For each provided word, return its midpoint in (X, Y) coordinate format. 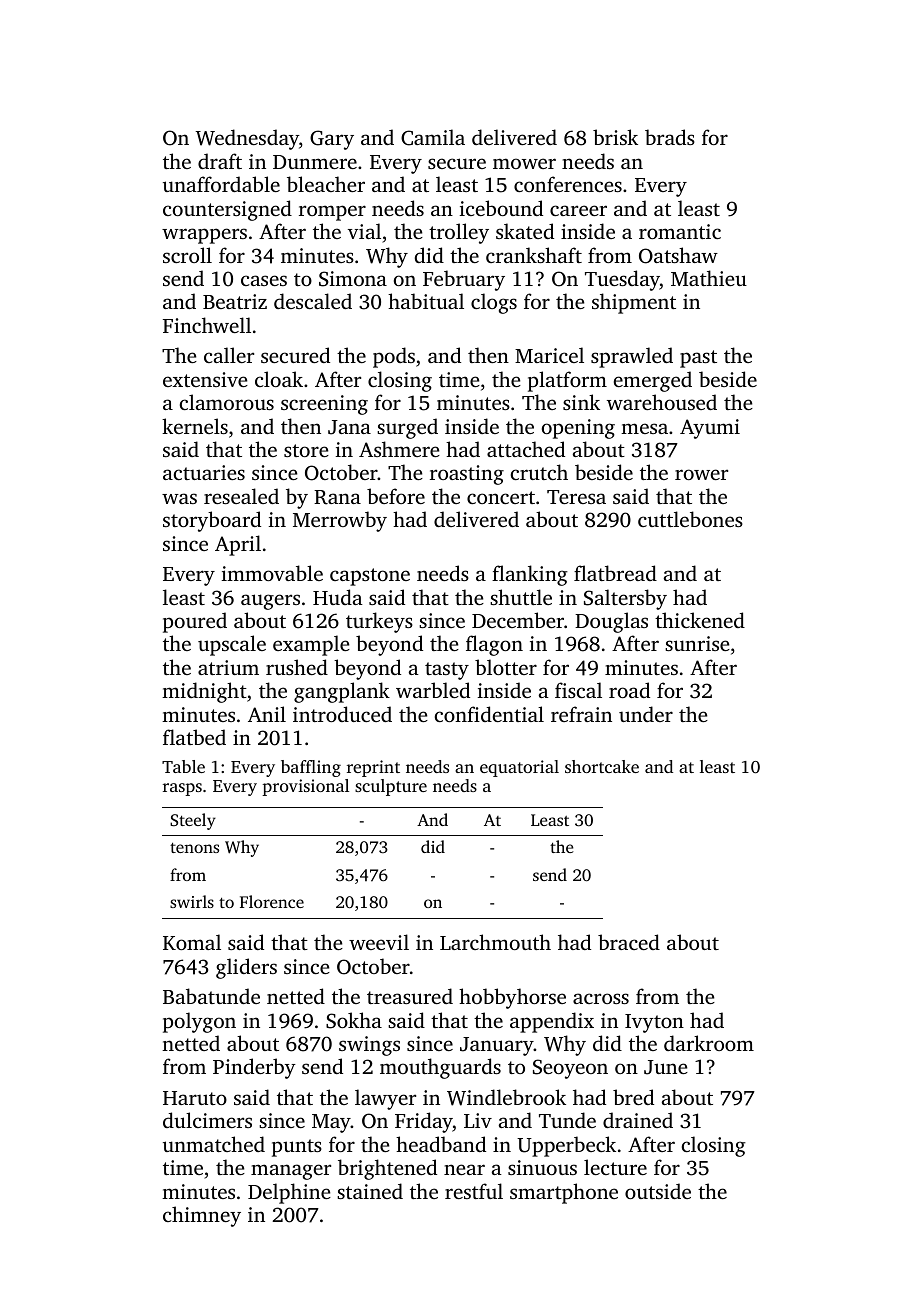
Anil (267, 714)
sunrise (697, 643)
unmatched (214, 1144)
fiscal (578, 690)
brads (670, 137)
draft (220, 161)
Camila (433, 137)
